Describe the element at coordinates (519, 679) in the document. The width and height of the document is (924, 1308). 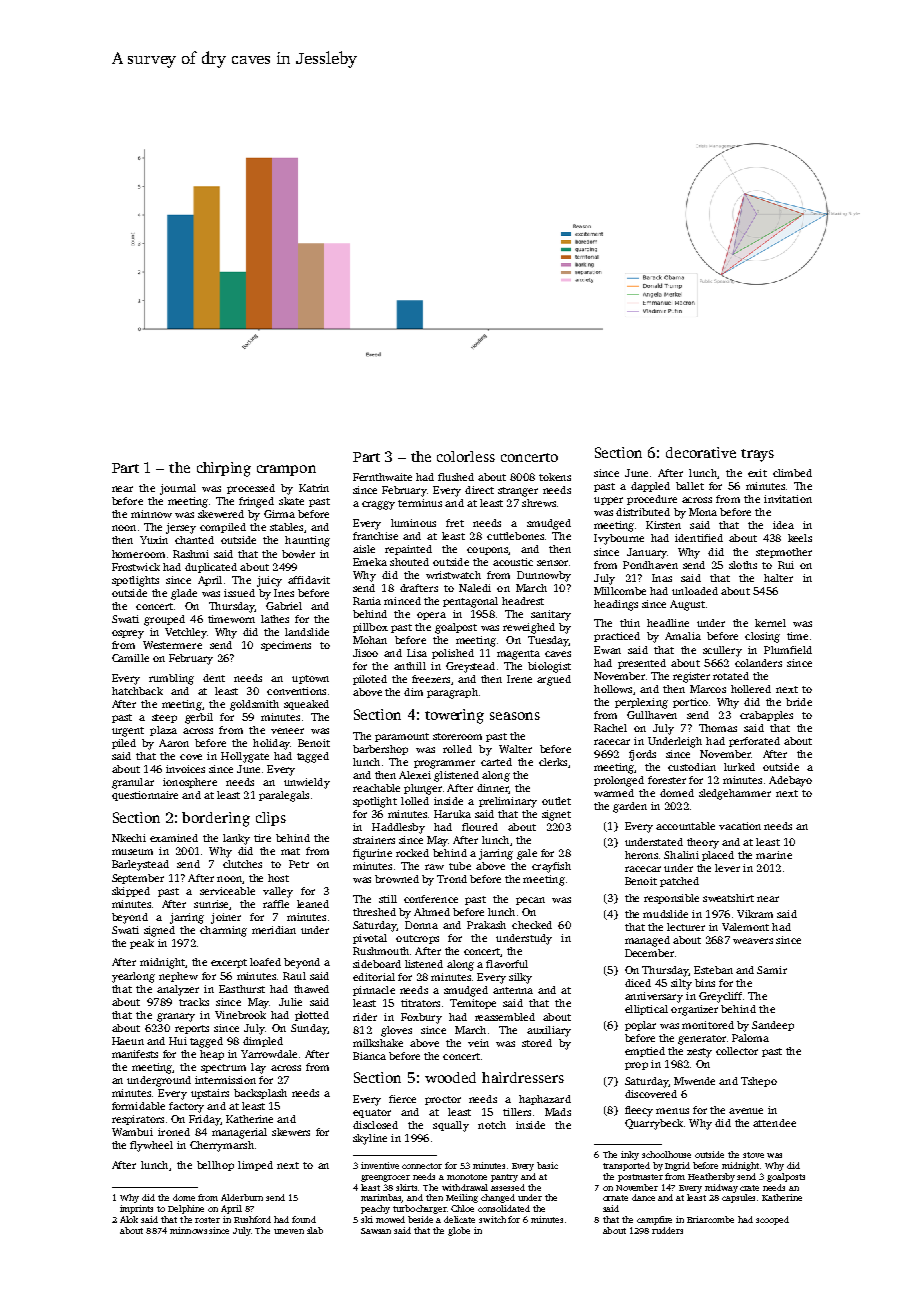
I see `Irene` at that location.
